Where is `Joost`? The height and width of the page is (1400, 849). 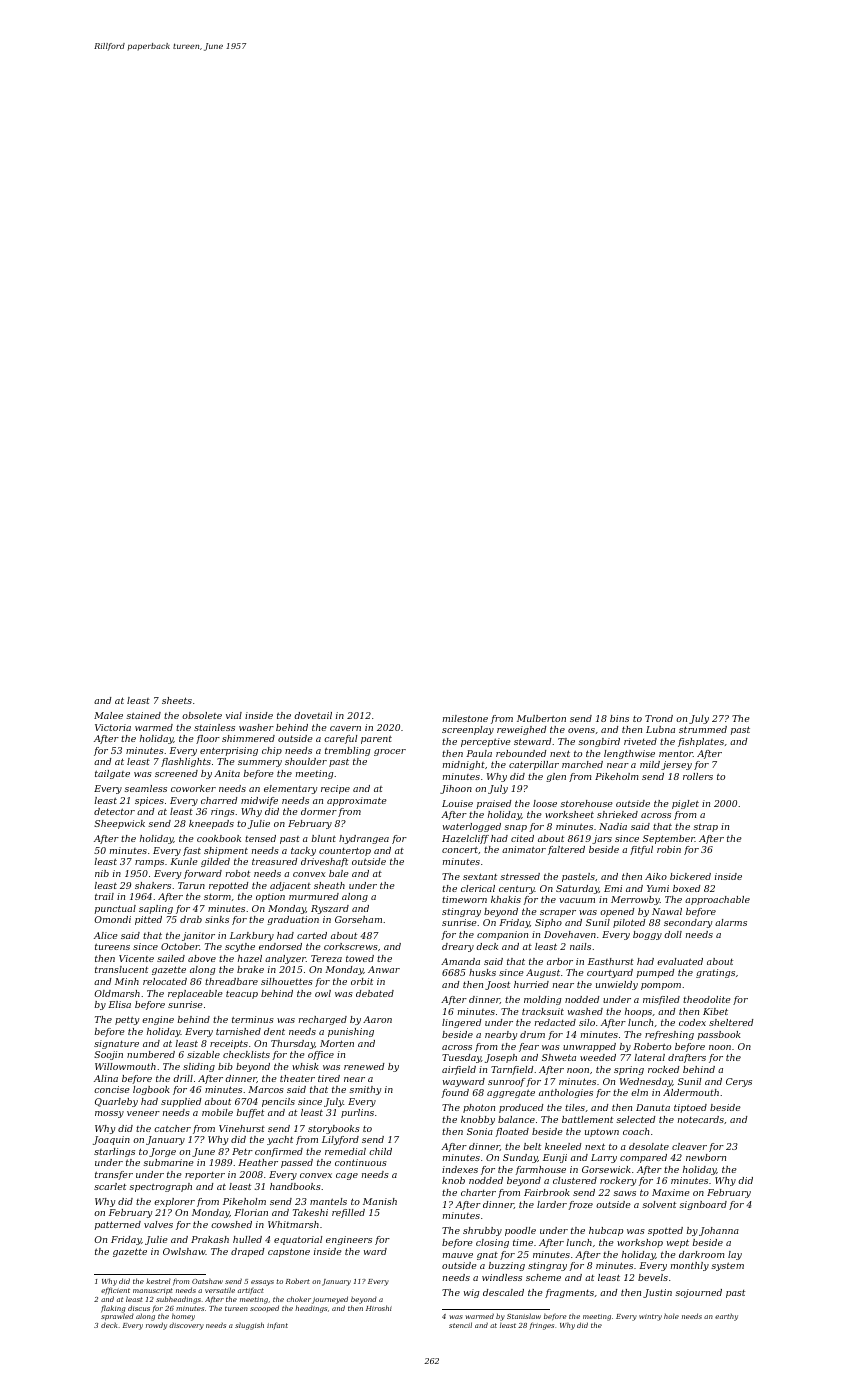
Joost is located at coordinates (497, 985).
